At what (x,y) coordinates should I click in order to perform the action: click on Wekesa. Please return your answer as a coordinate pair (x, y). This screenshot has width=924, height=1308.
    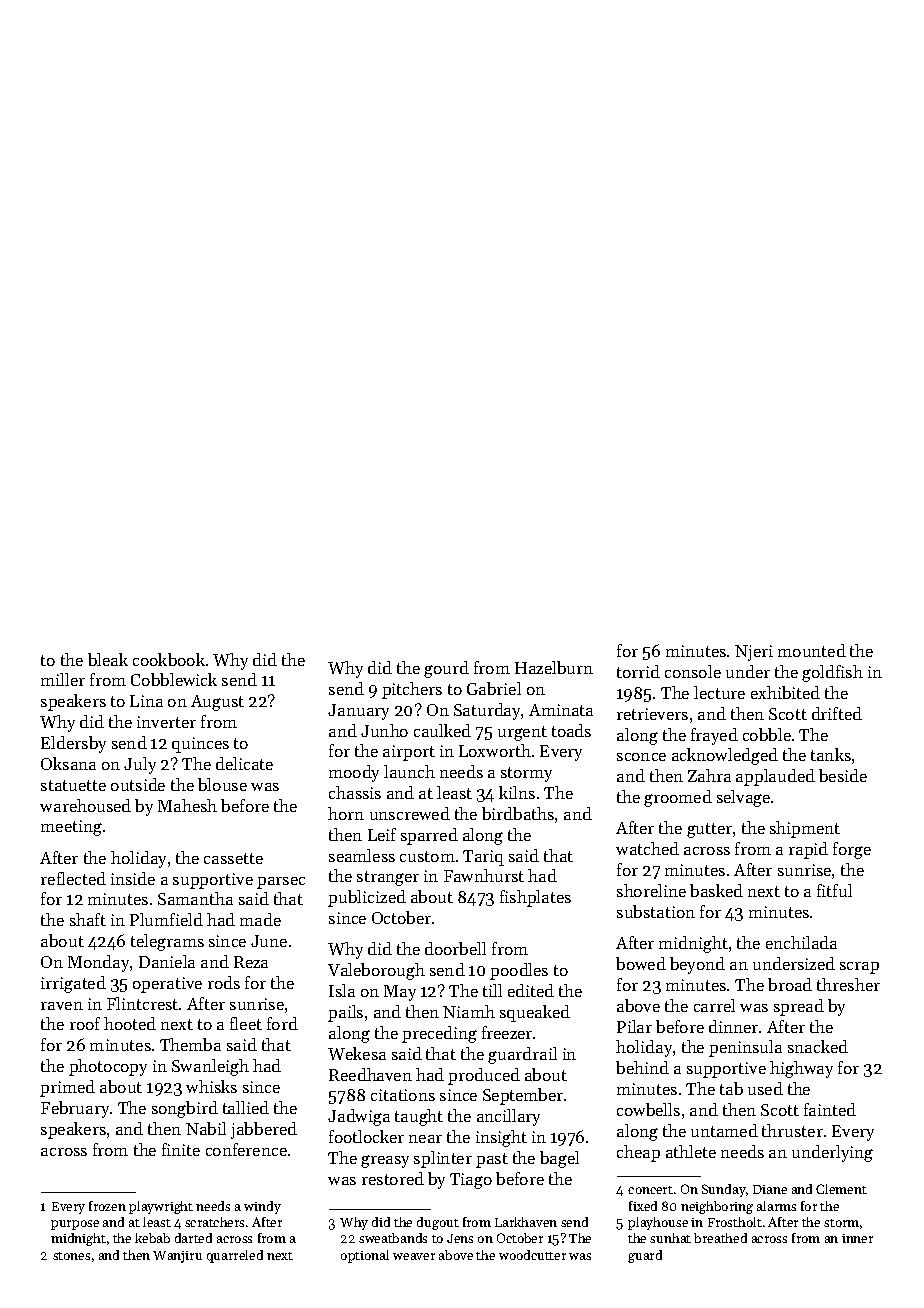
    Looking at the image, I should click on (357, 1053).
